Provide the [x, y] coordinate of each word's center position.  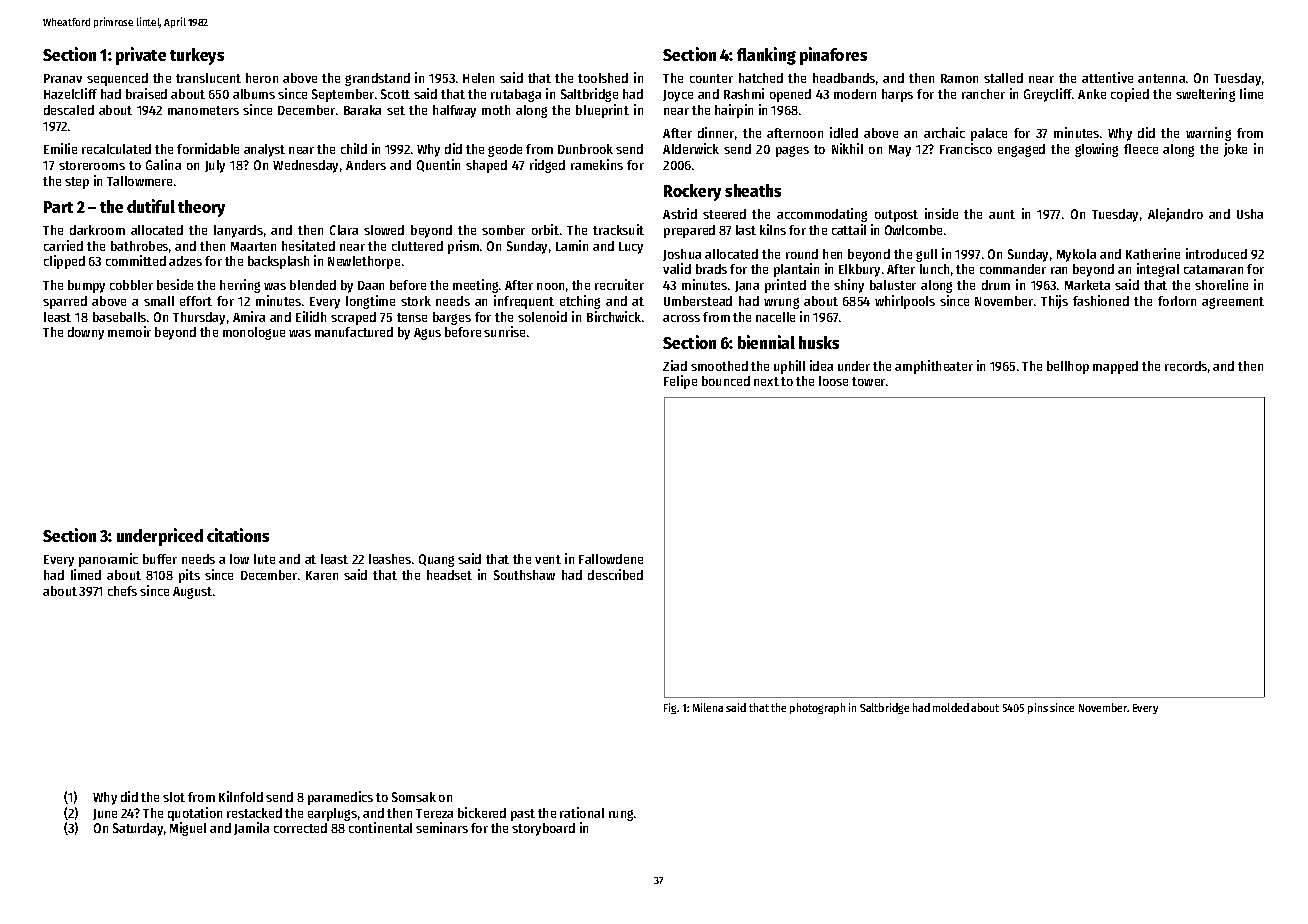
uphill [789, 367]
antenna [1161, 78]
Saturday [138, 829]
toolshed [603, 78]
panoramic [108, 560]
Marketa [1087, 285]
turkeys [197, 56]
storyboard [543, 829]
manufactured [354, 332]
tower [868, 381]
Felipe [680, 382]
